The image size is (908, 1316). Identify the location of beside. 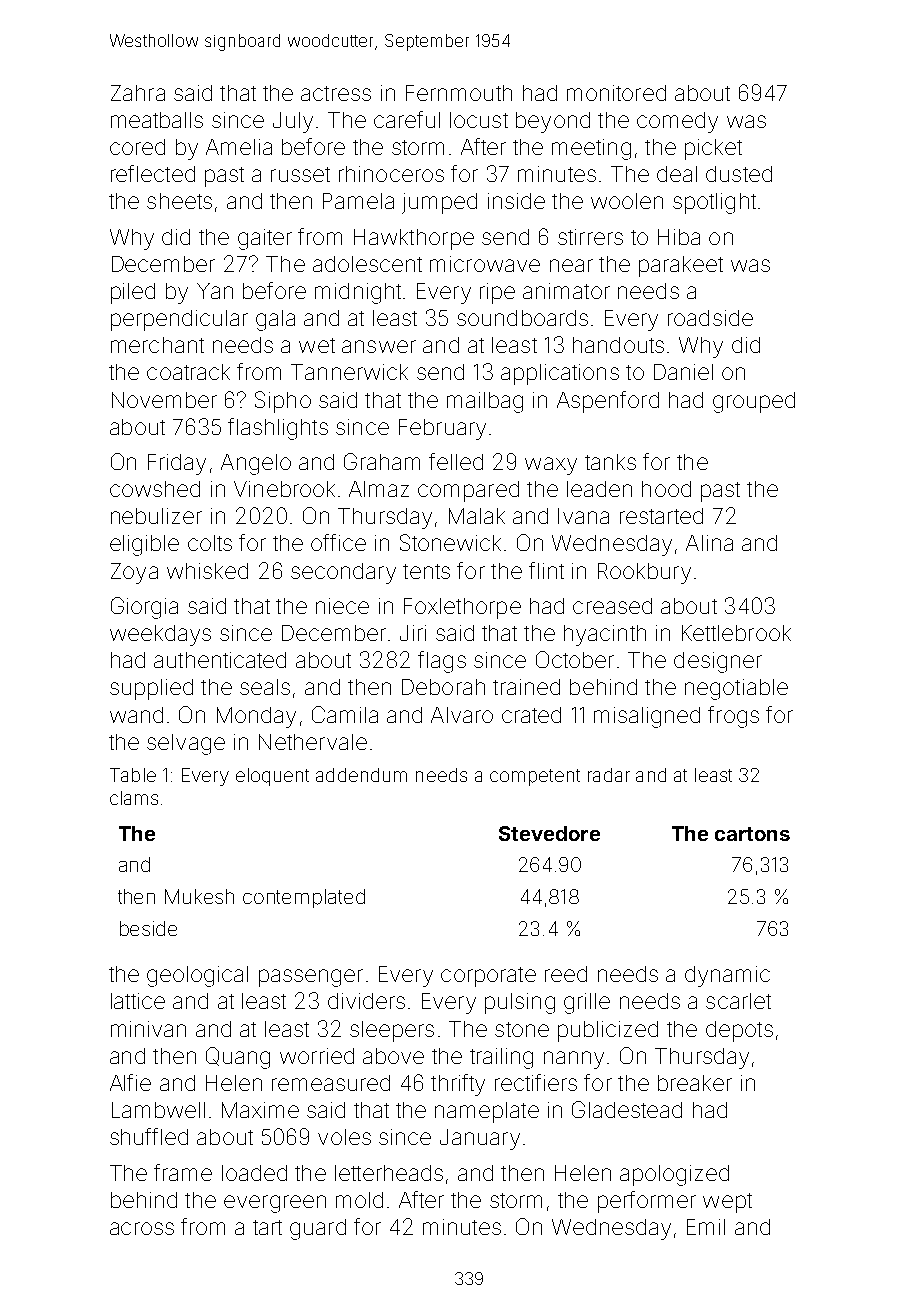
(148, 928).
